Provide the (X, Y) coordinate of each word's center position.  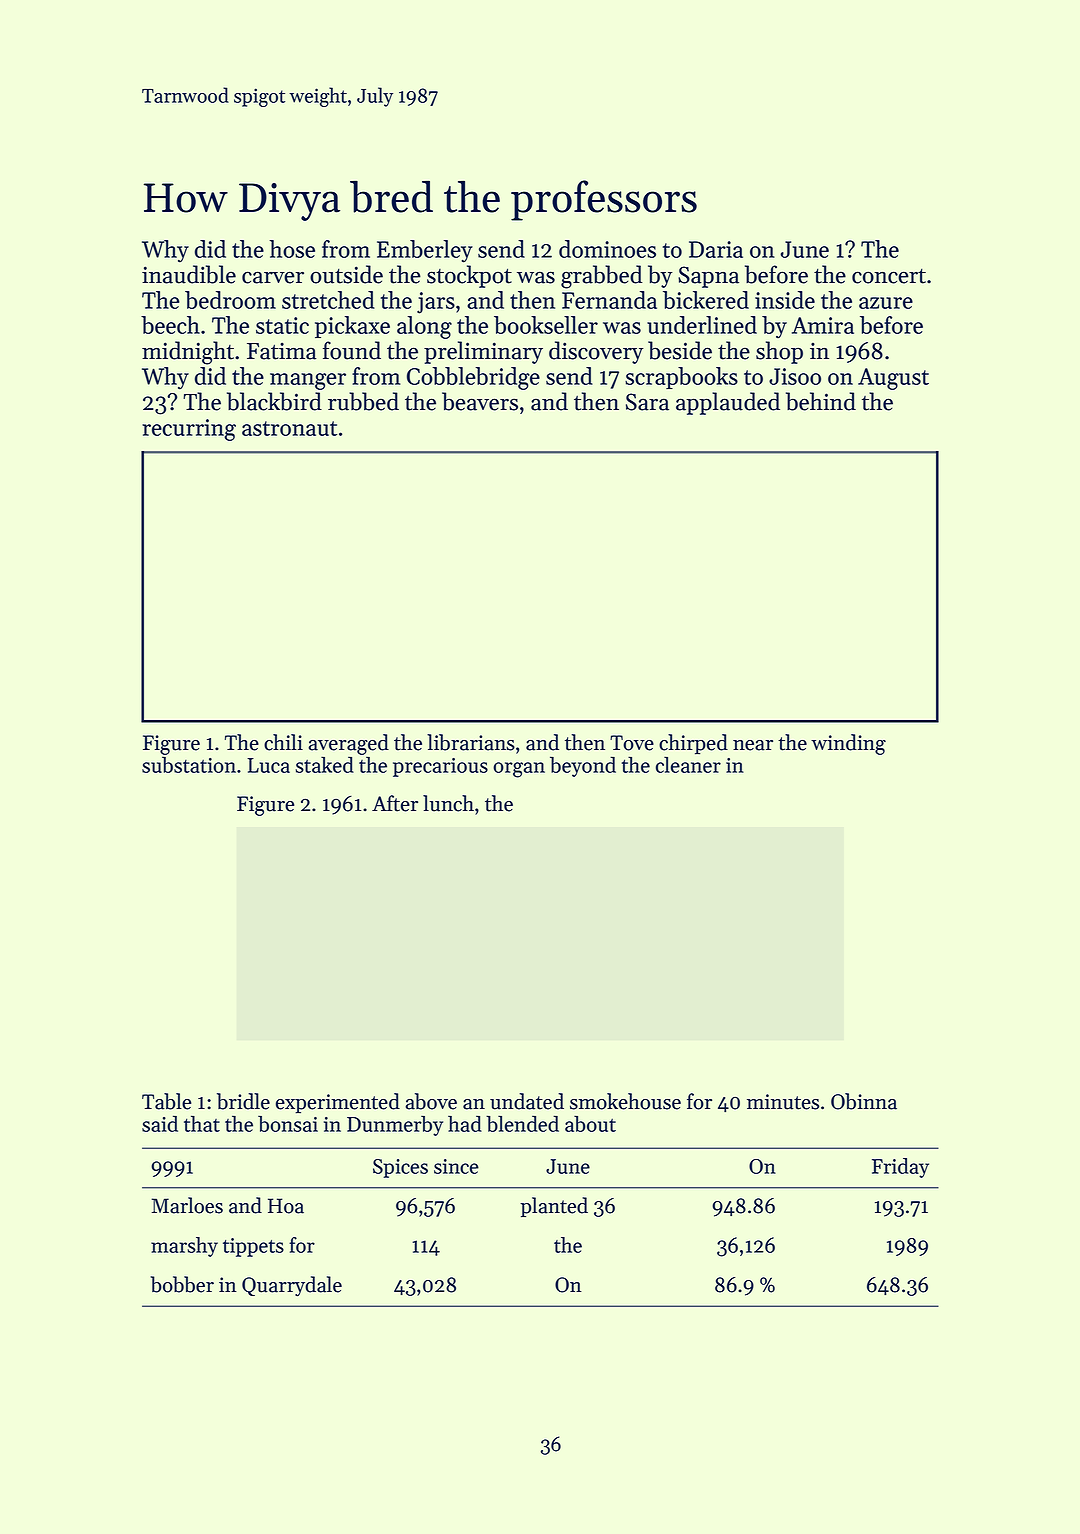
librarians (471, 742)
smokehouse (625, 1101)
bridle (243, 1101)
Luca (268, 765)
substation (189, 765)
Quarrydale (292, 1286)
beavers (480, 401)
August (893, 379)
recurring (189, 430)
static (282, 325)
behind (821, 401)
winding (848, 744)
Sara (647, 402)
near (753, 745)
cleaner (688, 764)
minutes (783, 1102)
